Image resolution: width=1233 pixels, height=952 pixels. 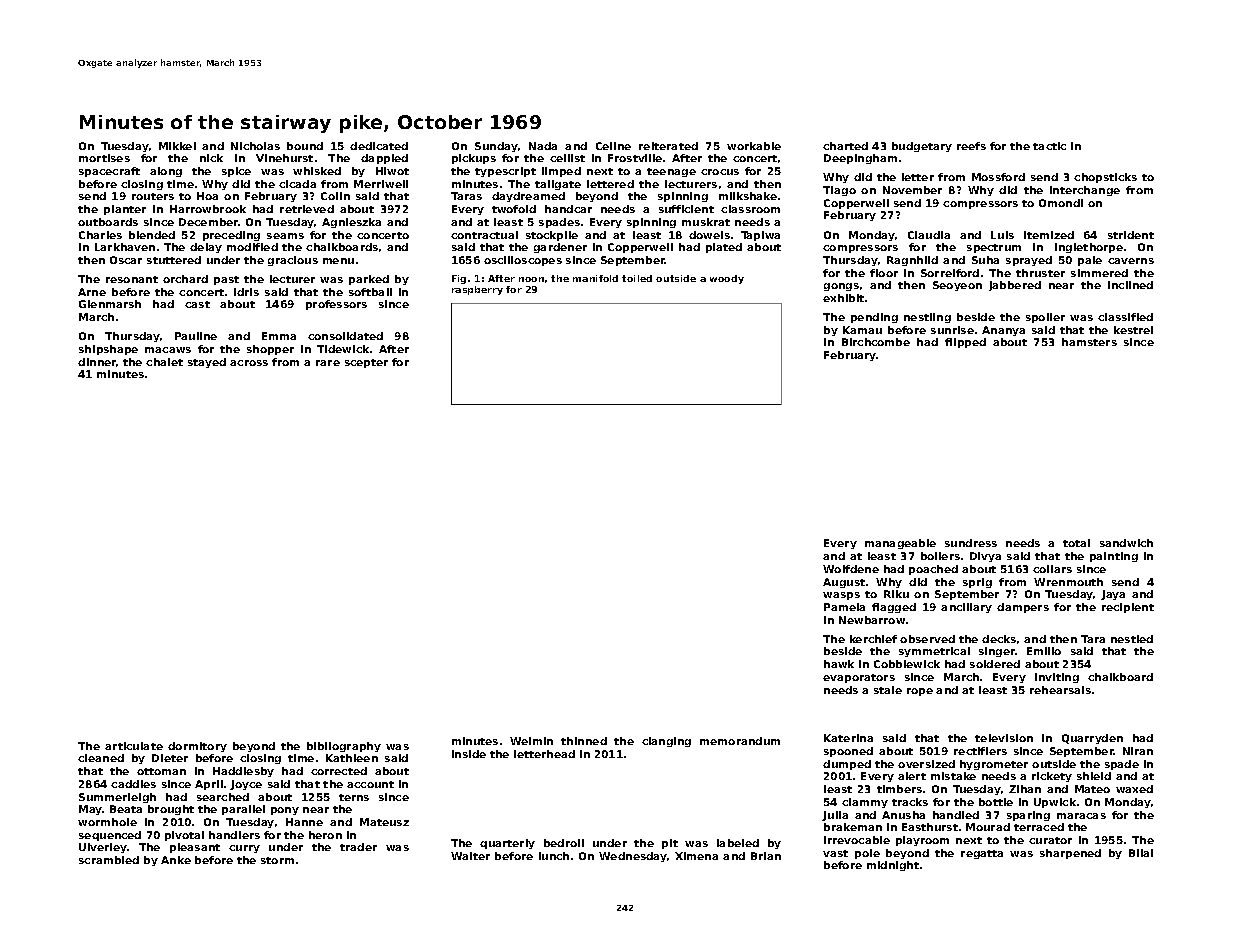 I want to click on Celine, so click(x=613, y=146).
